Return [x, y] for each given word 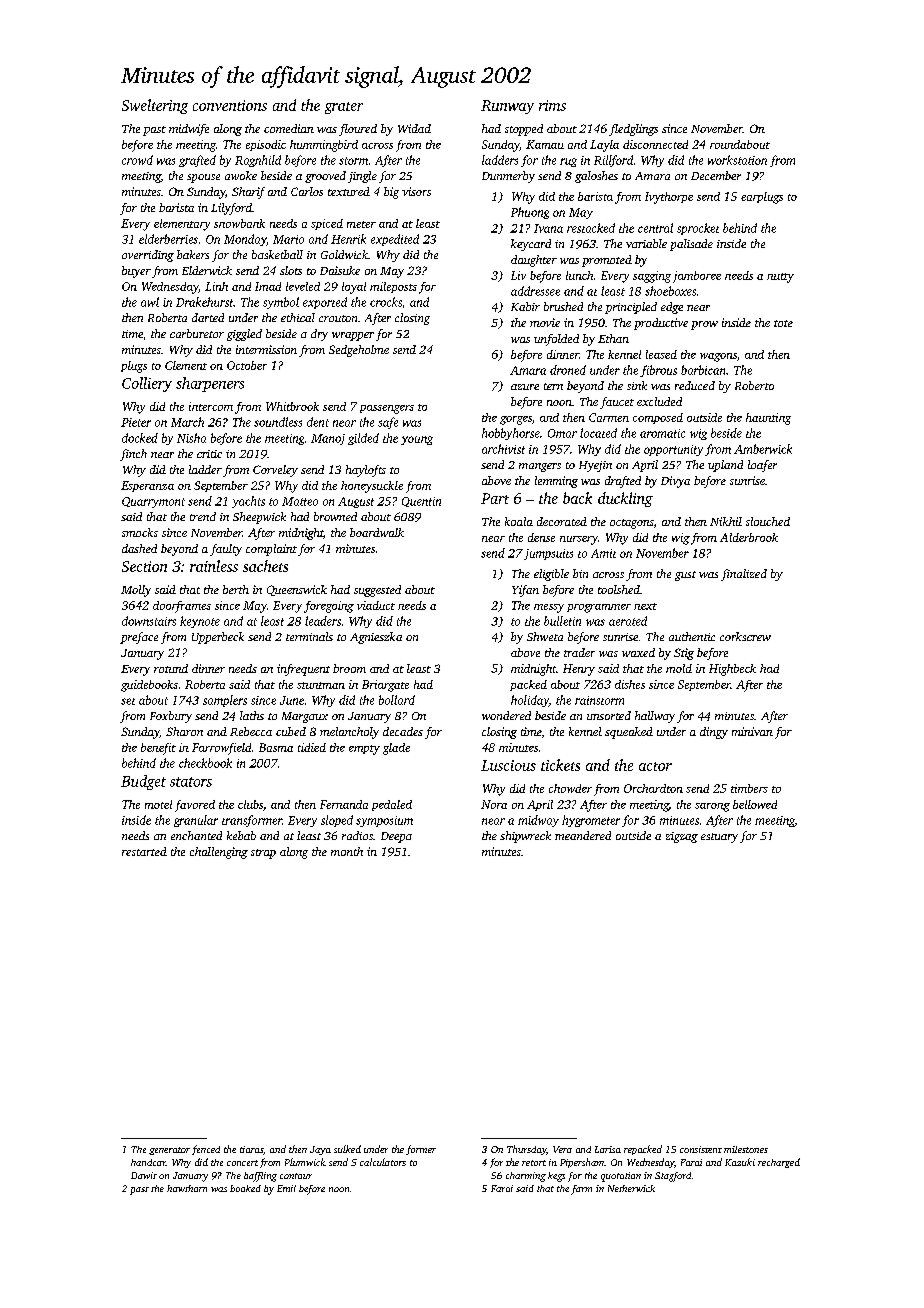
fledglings [633, 130]
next [645, 606]
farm [581, 1190]
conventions [230, 105]
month [347, 851]
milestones [746, 1149]
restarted [144, 851]
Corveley [275, 471]
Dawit [144, 1175]
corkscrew [745, 636]
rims [552, 105]
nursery [579, 540]
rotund [171, 668]
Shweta [545, 636]
